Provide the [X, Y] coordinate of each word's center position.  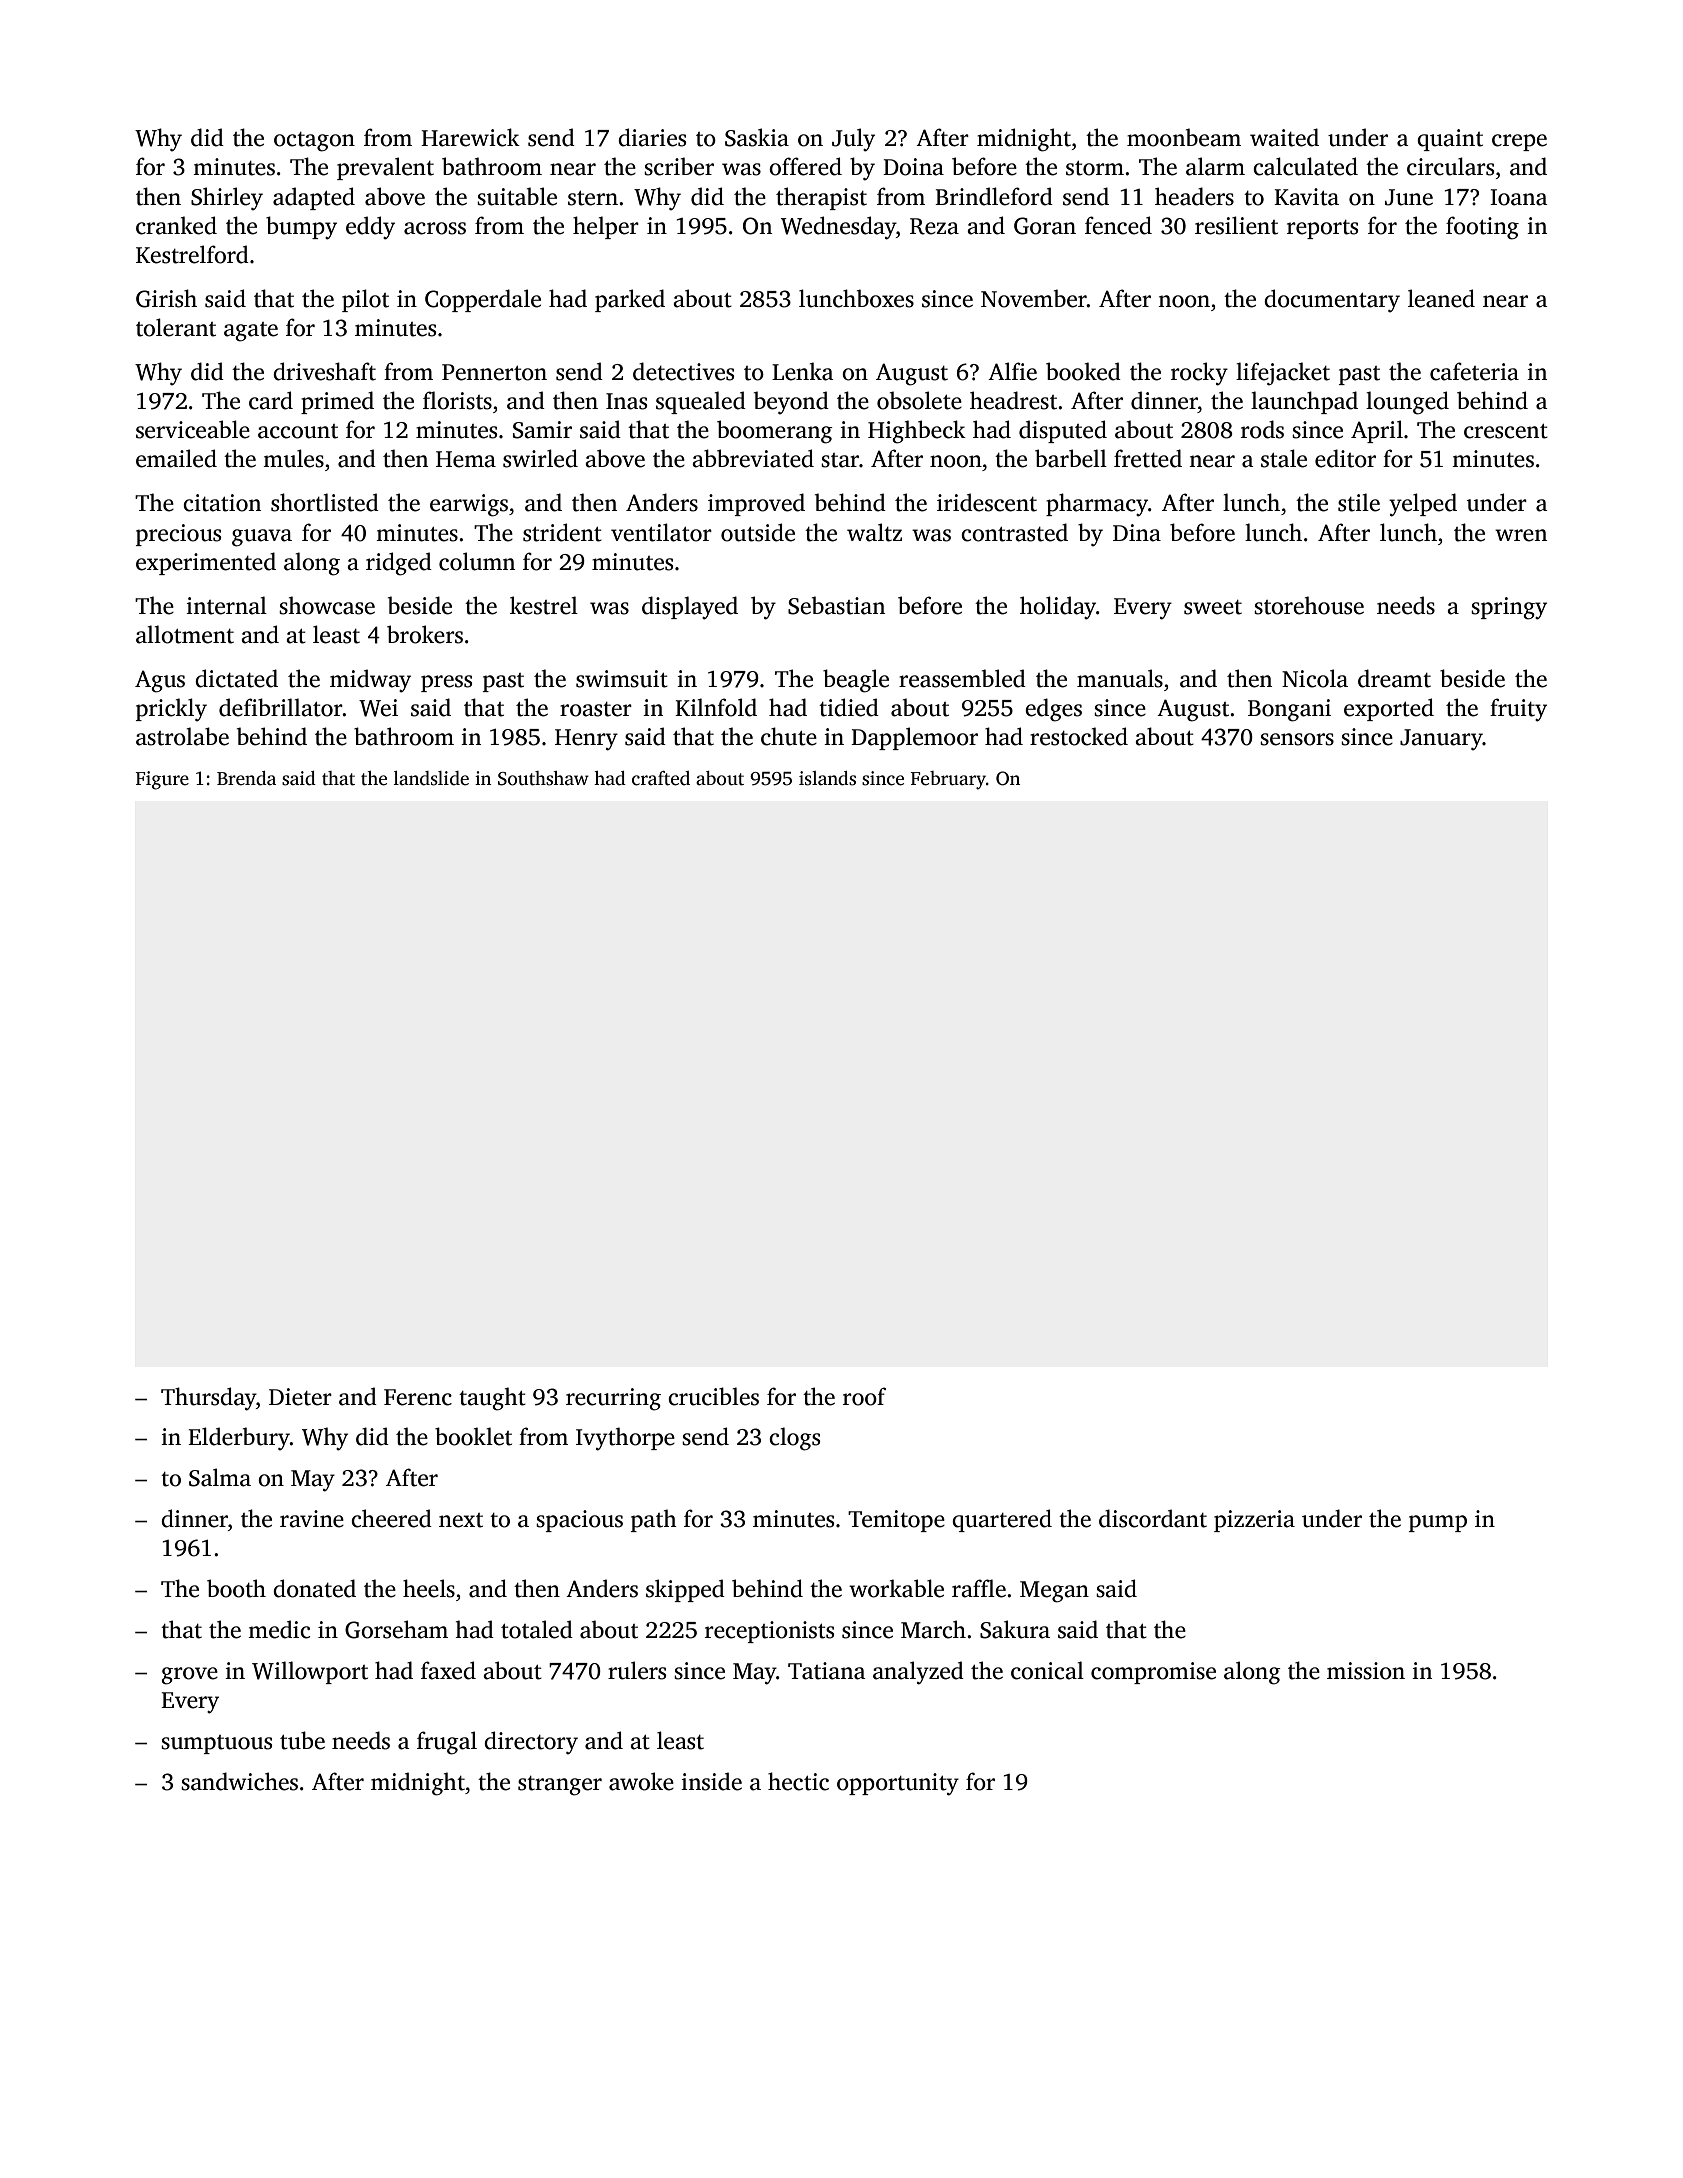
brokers [425, 634]
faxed [448, 1670]
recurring [613, 1399]
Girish [166, 298]
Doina [913, 167]
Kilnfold [716, 707]
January [1441, 739]
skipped [685, 1590]
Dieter [300, 1397]
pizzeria [1254, 1521]
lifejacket [1283, 374]
